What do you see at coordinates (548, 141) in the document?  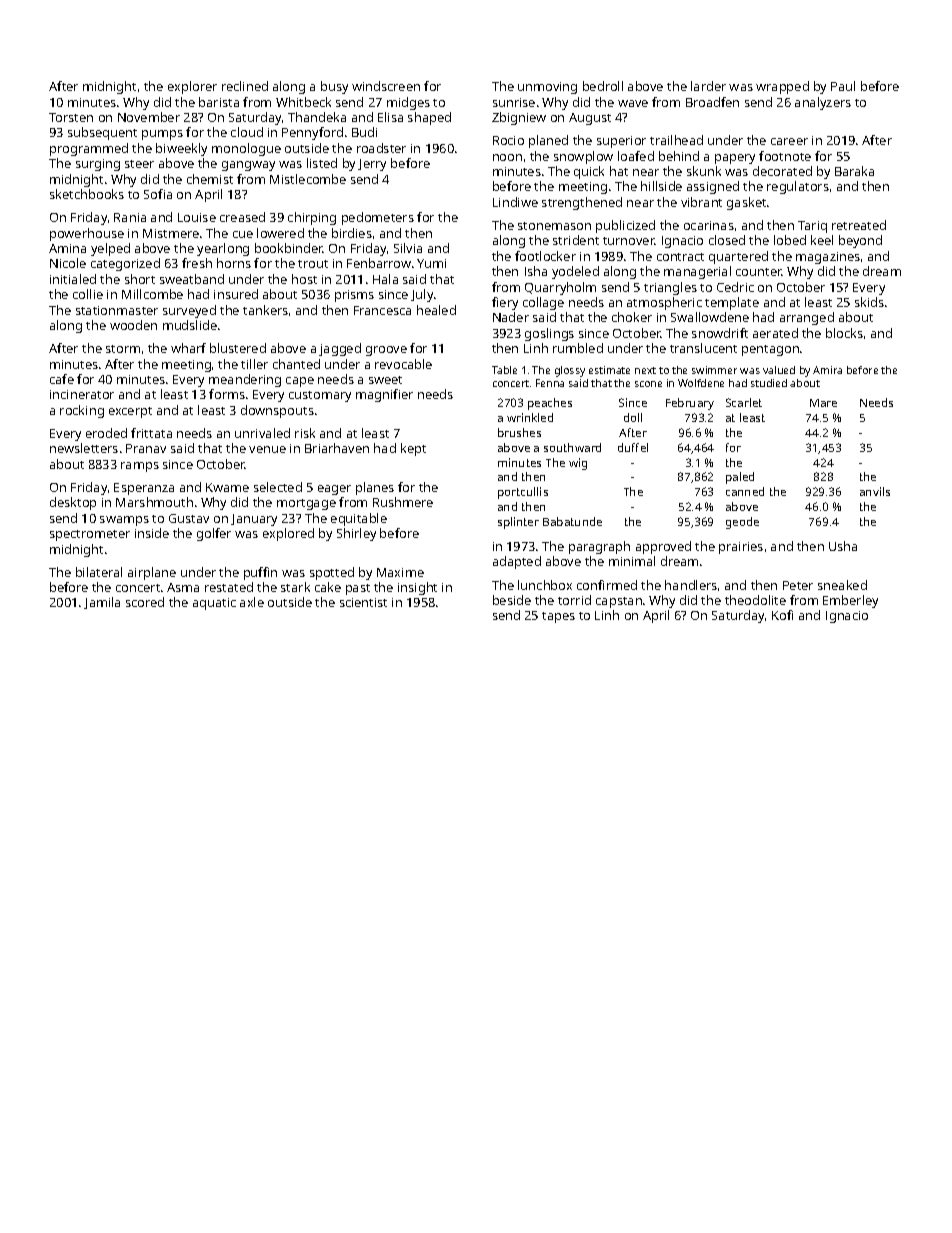 I see `planed` at bounding box center [548, 141].
